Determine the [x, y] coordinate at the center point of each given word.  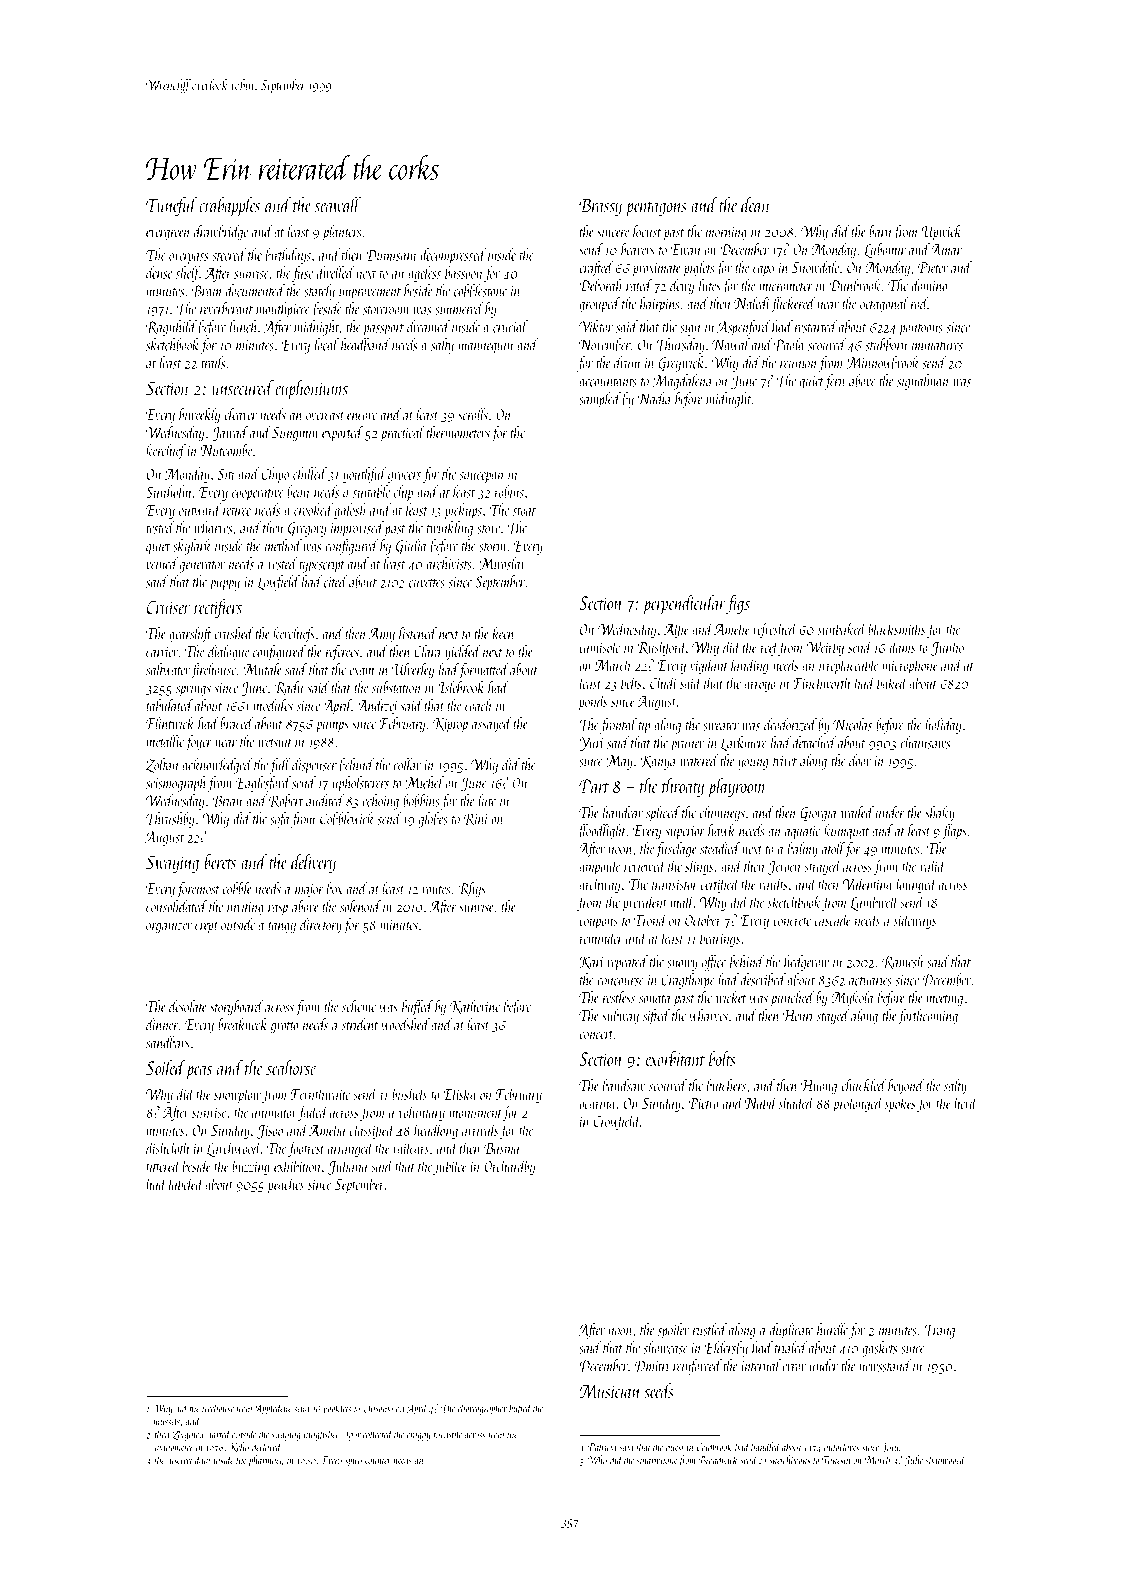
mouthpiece [283, 310]
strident [360, 1024]
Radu [288, 688]
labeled [186, 1183]
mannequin [485, 347]
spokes [900, 1104]
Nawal [731, 344]
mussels [167, 1421]
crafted [596, 269]
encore [362, 417]
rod [919, 303]
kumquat [846, 832]
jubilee [450, 1167]
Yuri [592, 744]
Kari [591, 962]
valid [933, 865]
